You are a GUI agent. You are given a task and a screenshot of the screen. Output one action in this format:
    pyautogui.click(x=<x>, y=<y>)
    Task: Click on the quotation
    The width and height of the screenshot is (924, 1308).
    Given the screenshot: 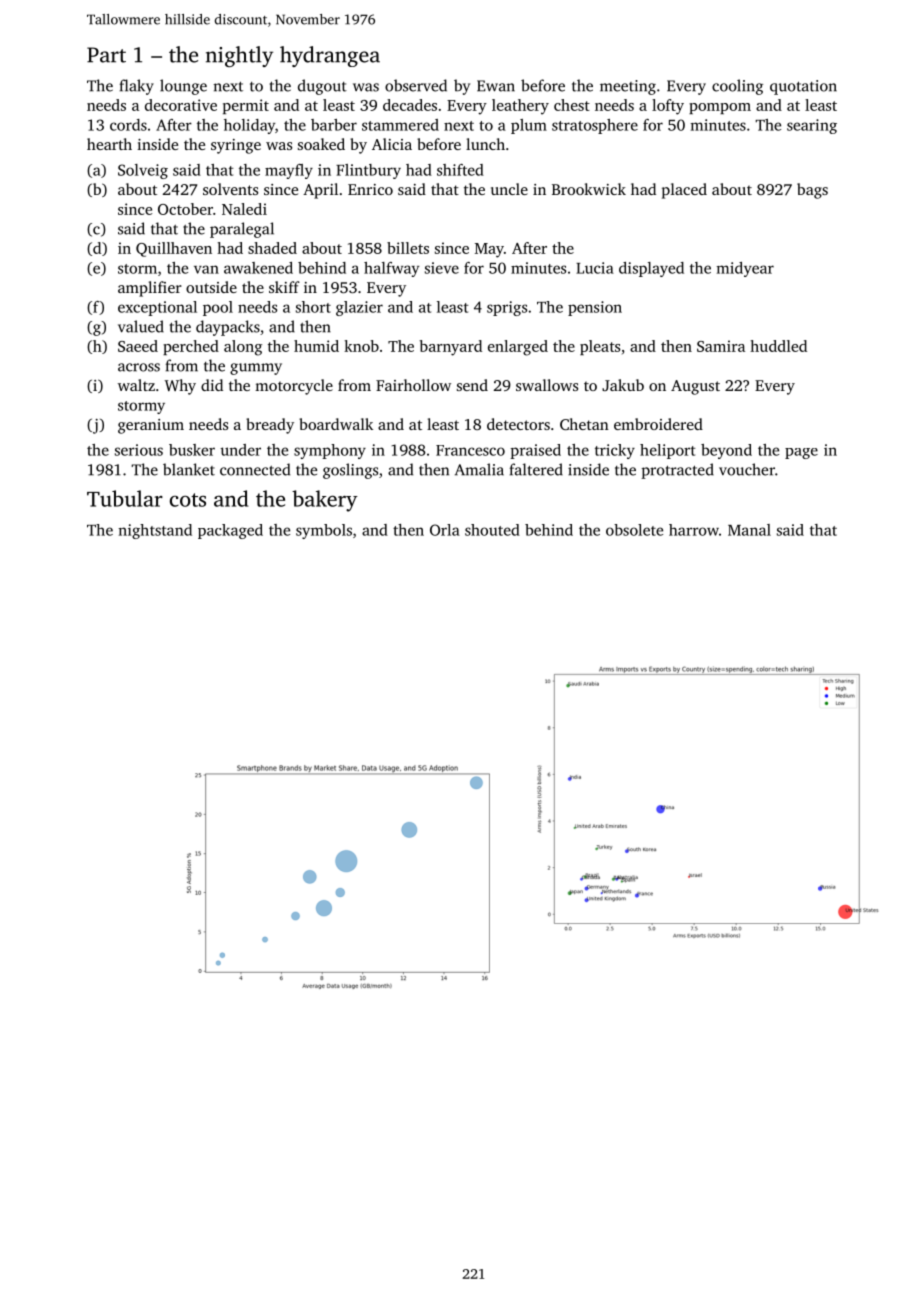 What is the action you would take?
    pyautogui.click(x=803, y=87)
